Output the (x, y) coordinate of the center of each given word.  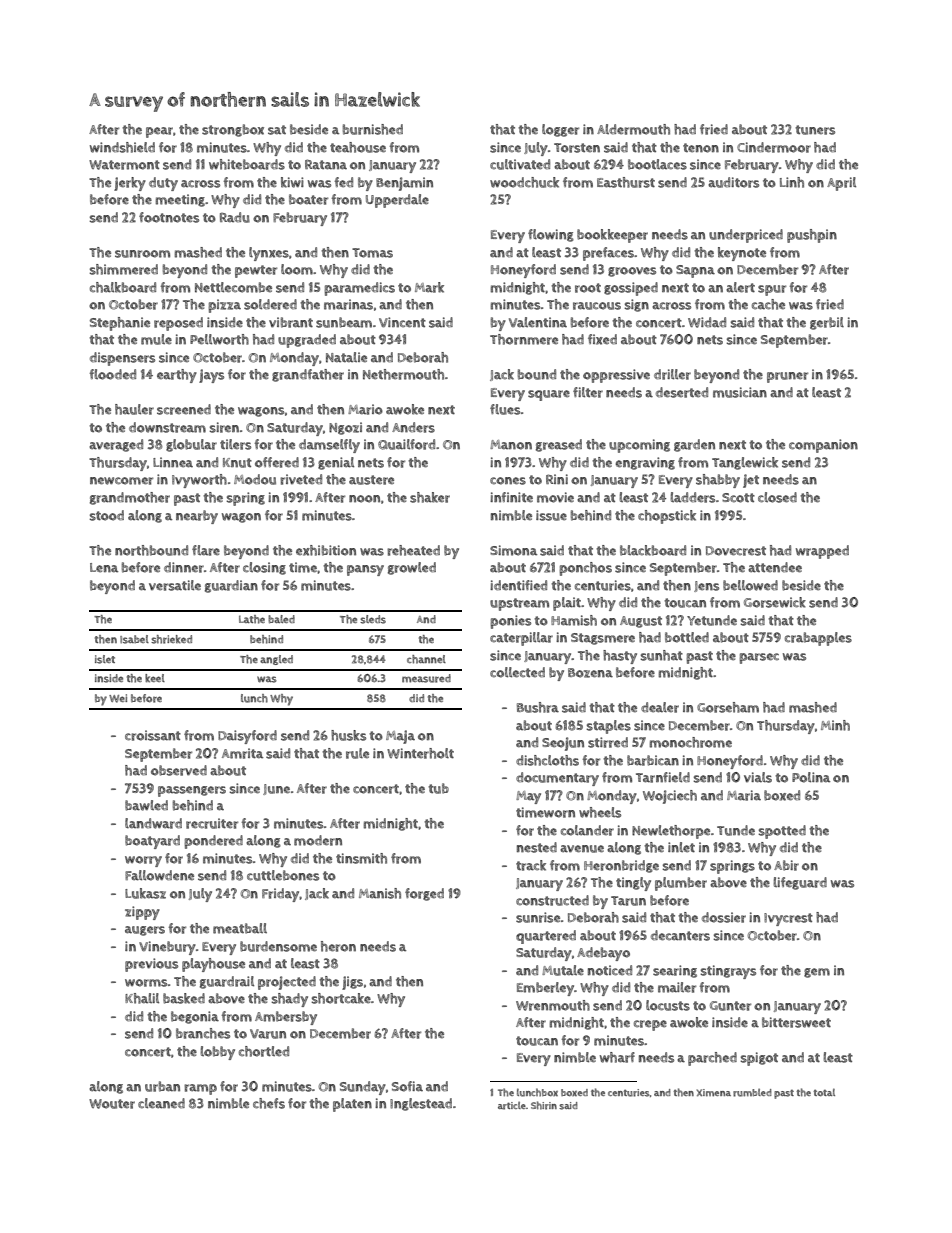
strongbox (233, 130)
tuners (815, 130)
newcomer (121, 481)
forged (424, 894)
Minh (835, 725)
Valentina (538, 322)
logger (560, 130)
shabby (718, 481)
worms (146, 983)
